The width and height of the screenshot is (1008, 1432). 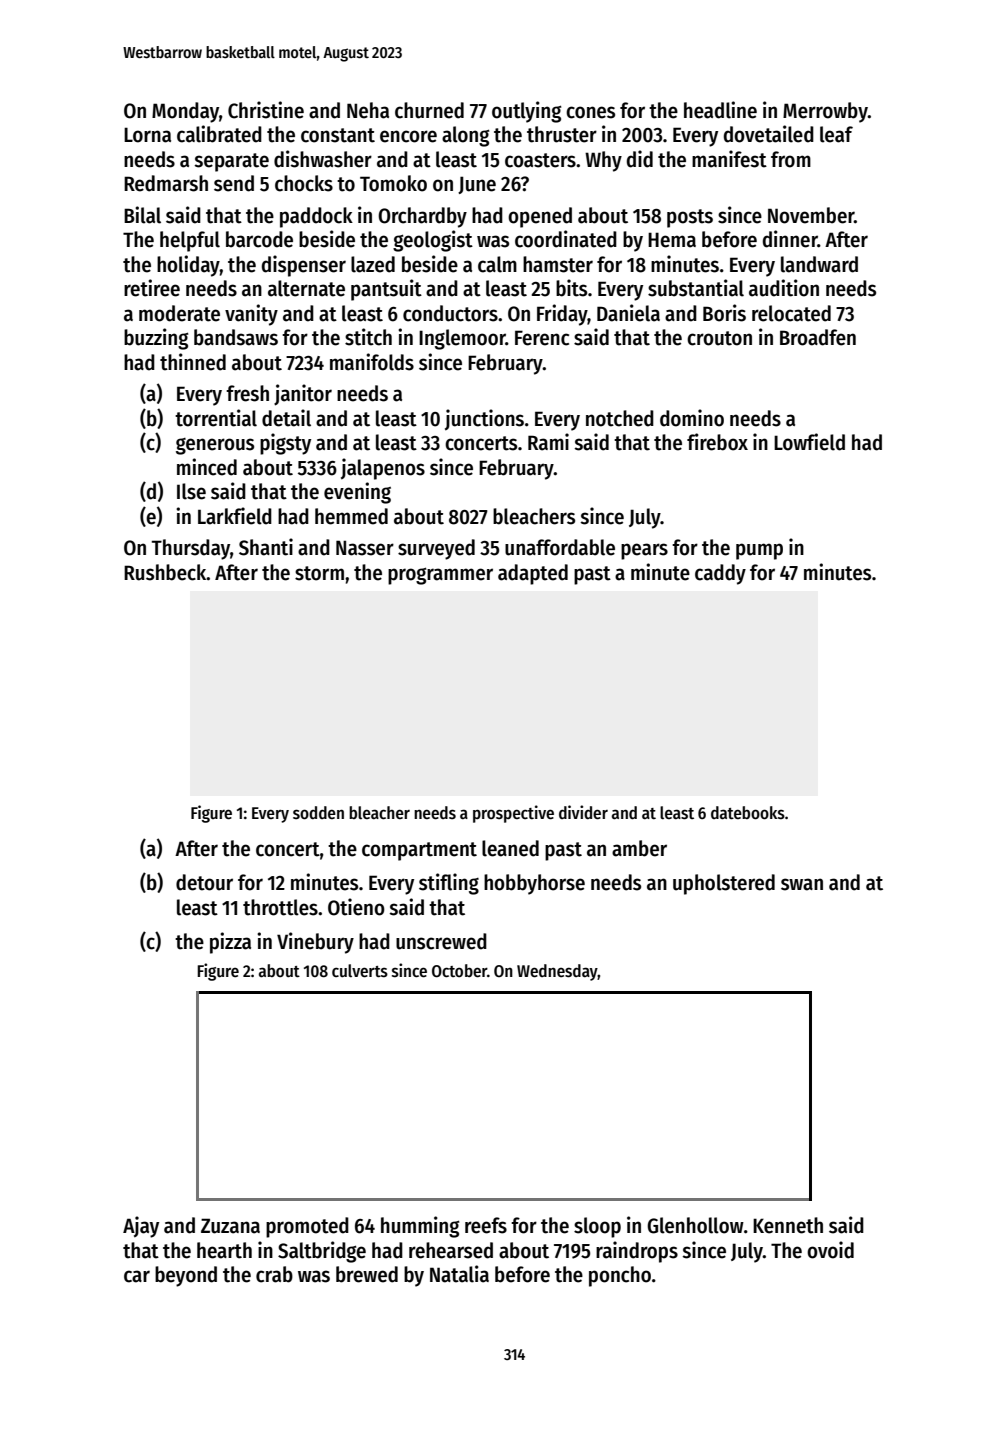 What do you see at coordinates (526, 112) in the screenshot?
I see `outlying` at bounding box center [526, 112].
